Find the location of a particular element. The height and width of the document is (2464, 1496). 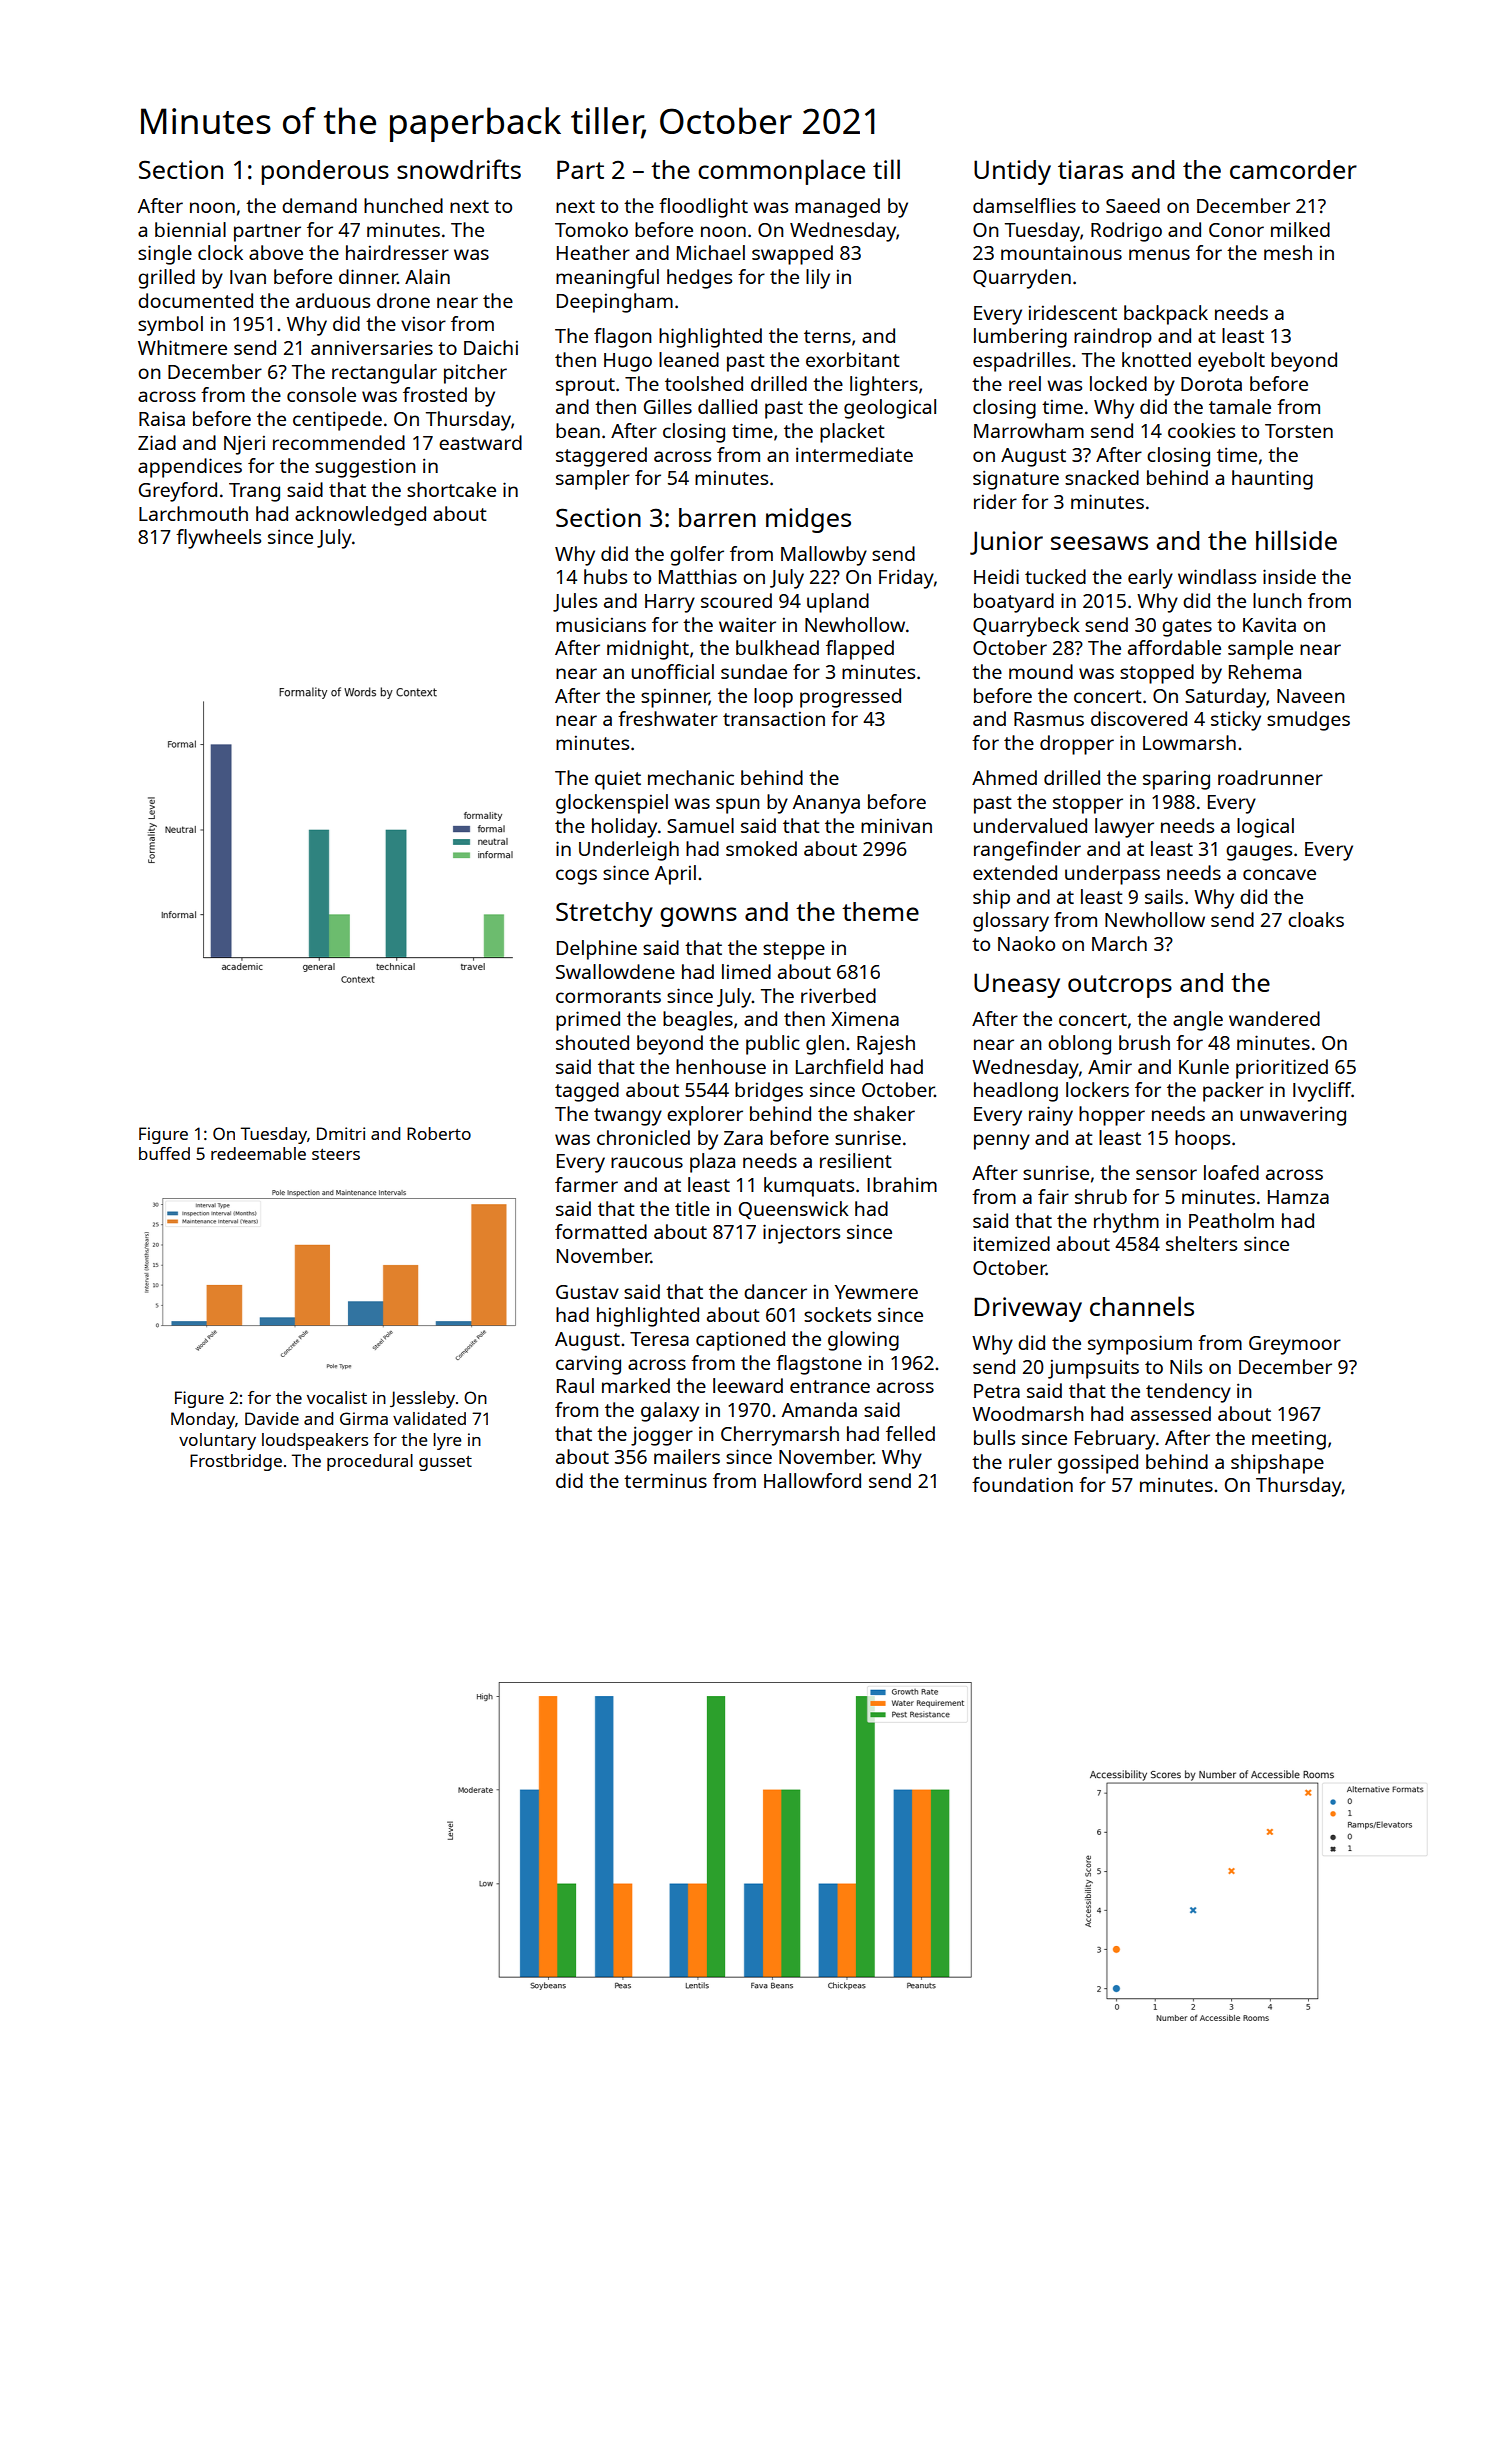

Girma is located at coordinates (364, 1418).
